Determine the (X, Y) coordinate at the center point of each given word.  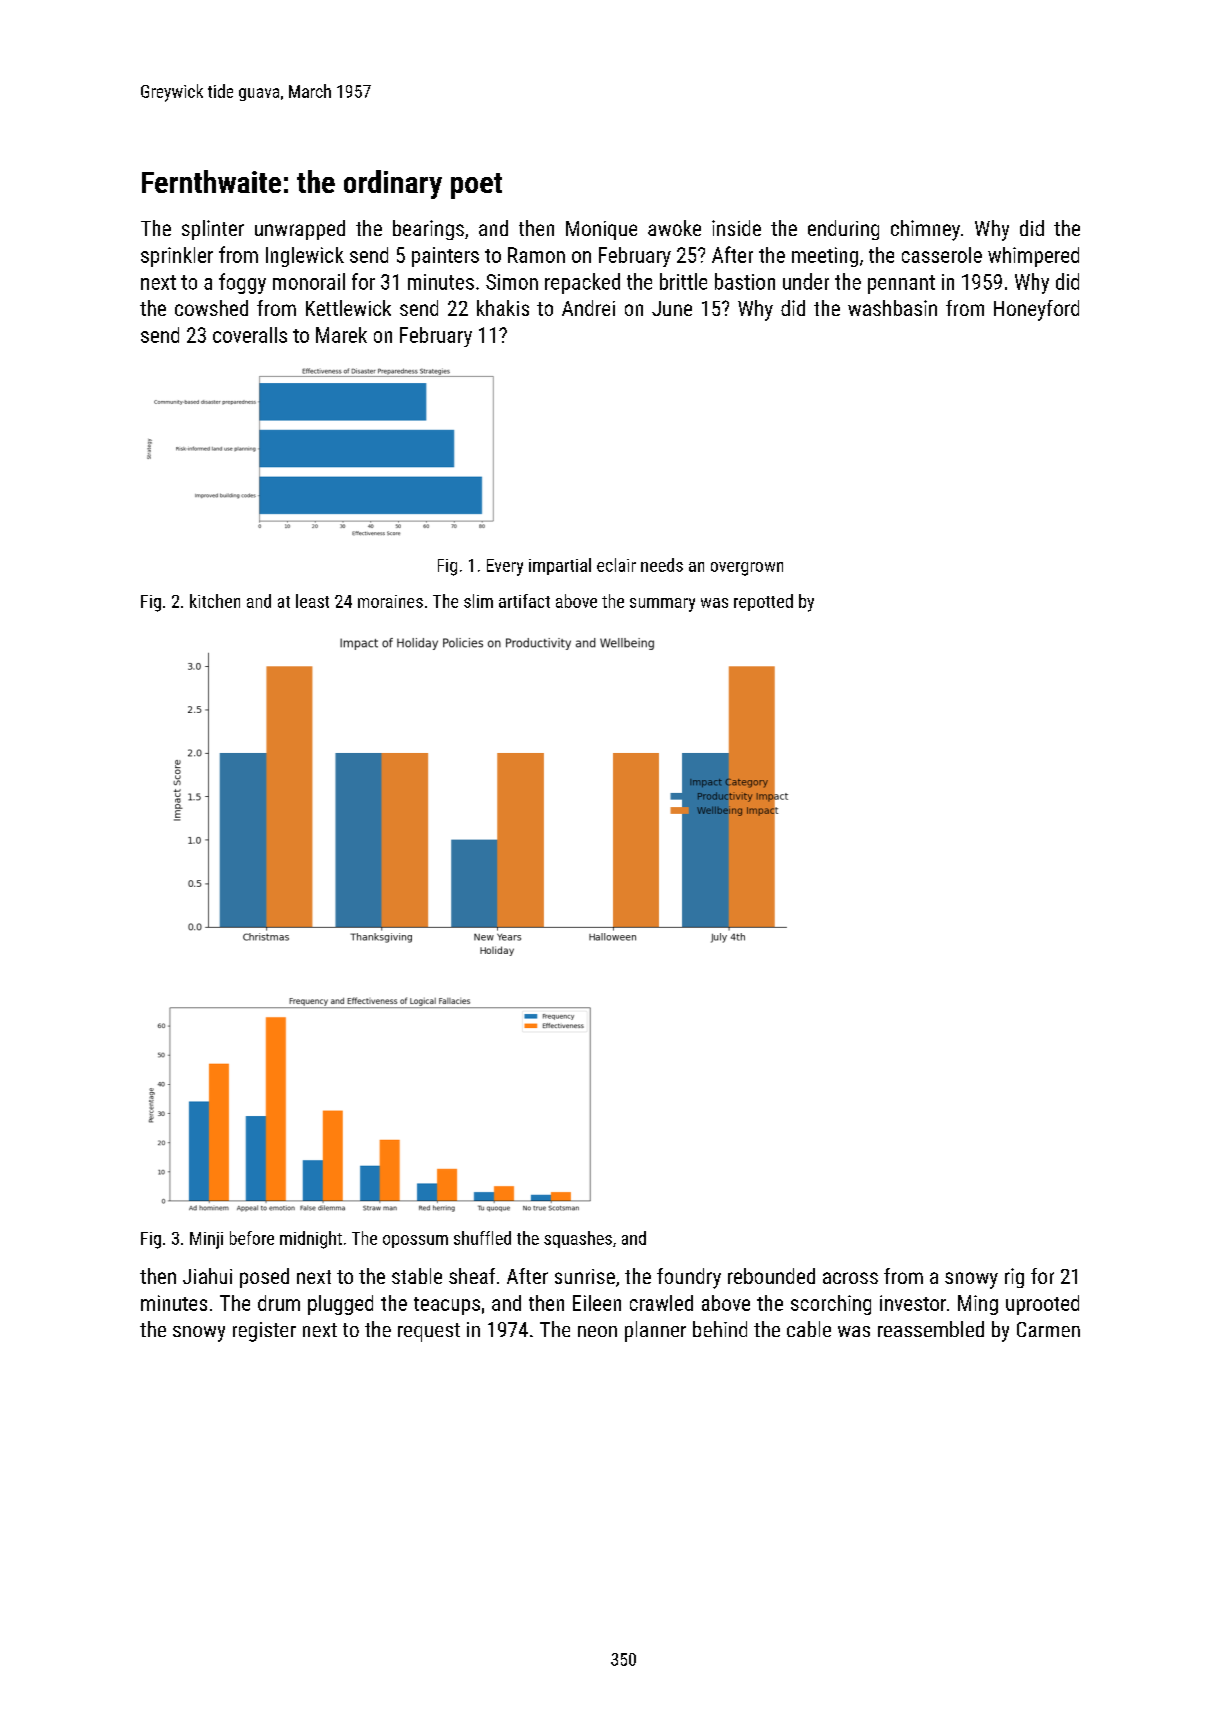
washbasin (892, 308)
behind (720, 1329)
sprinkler (177, 257)
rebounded (771, 1276)
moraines (390, 601)
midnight (311, 1240)
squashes (578, 1239)
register (264, 1332)
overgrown (747, 569)
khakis (503, 308)
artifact (524, 601)
